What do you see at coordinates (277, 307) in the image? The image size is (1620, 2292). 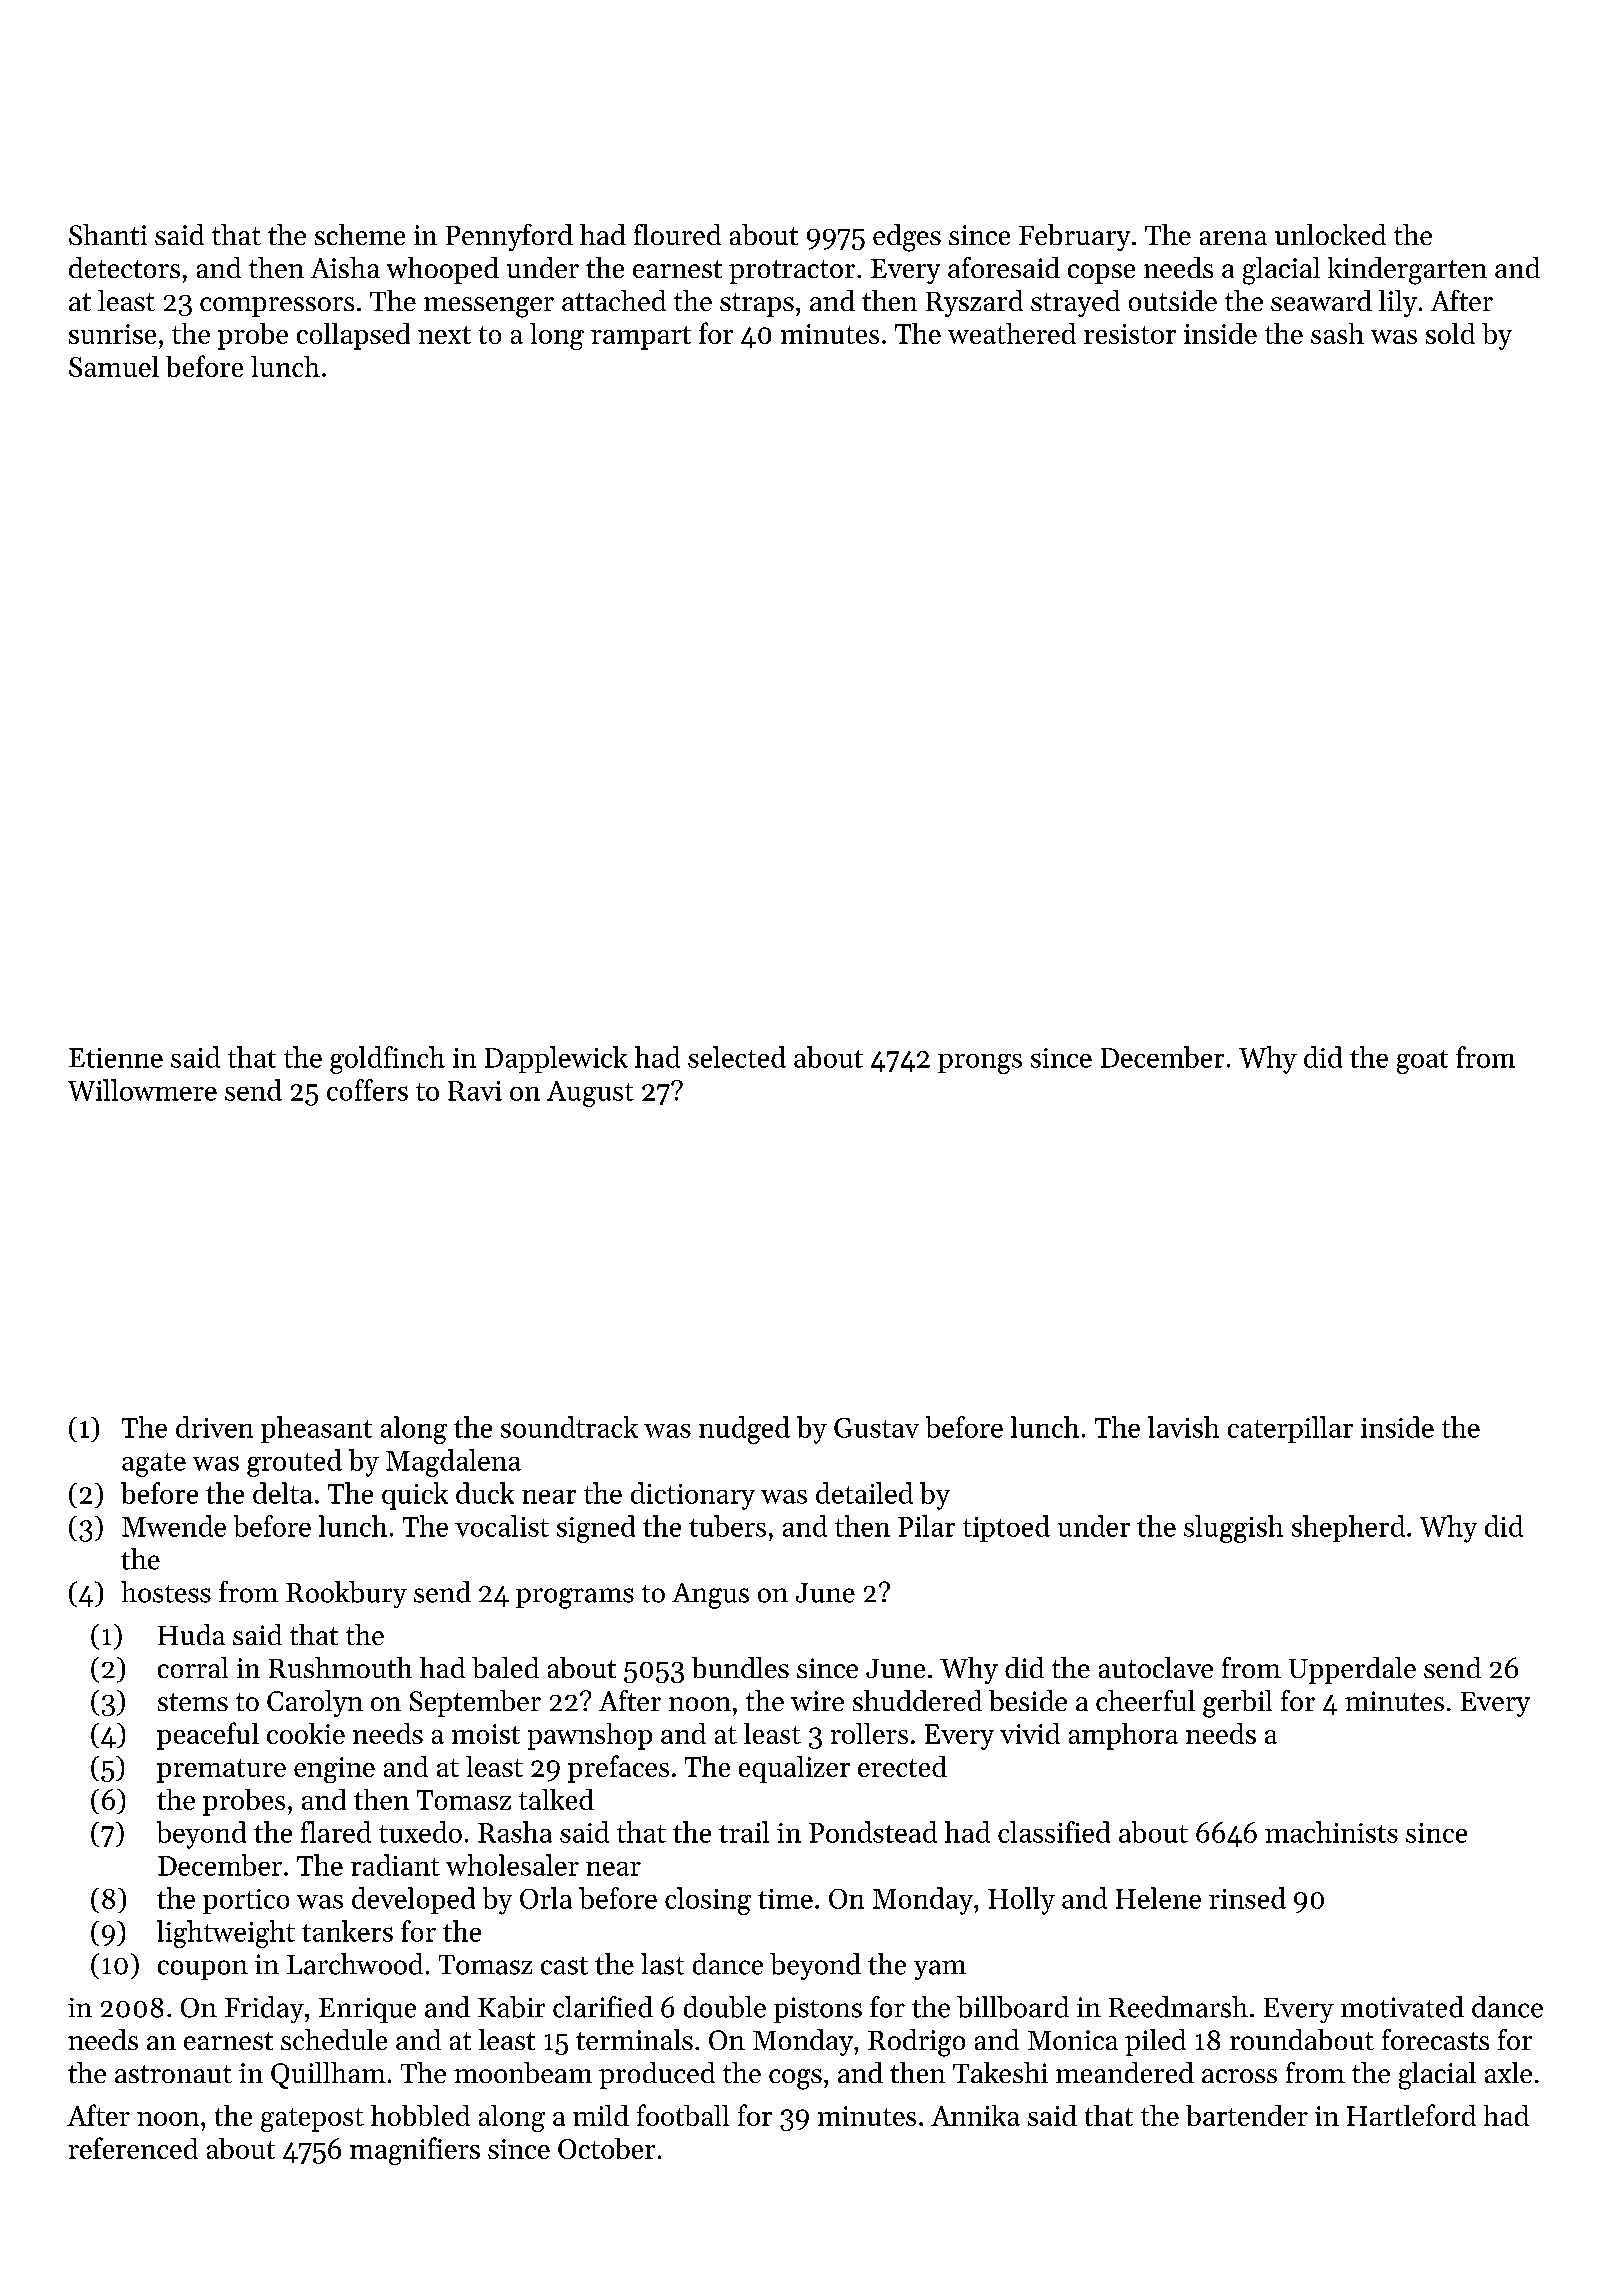 I see `compressors` at bounding box center [277, 307].
